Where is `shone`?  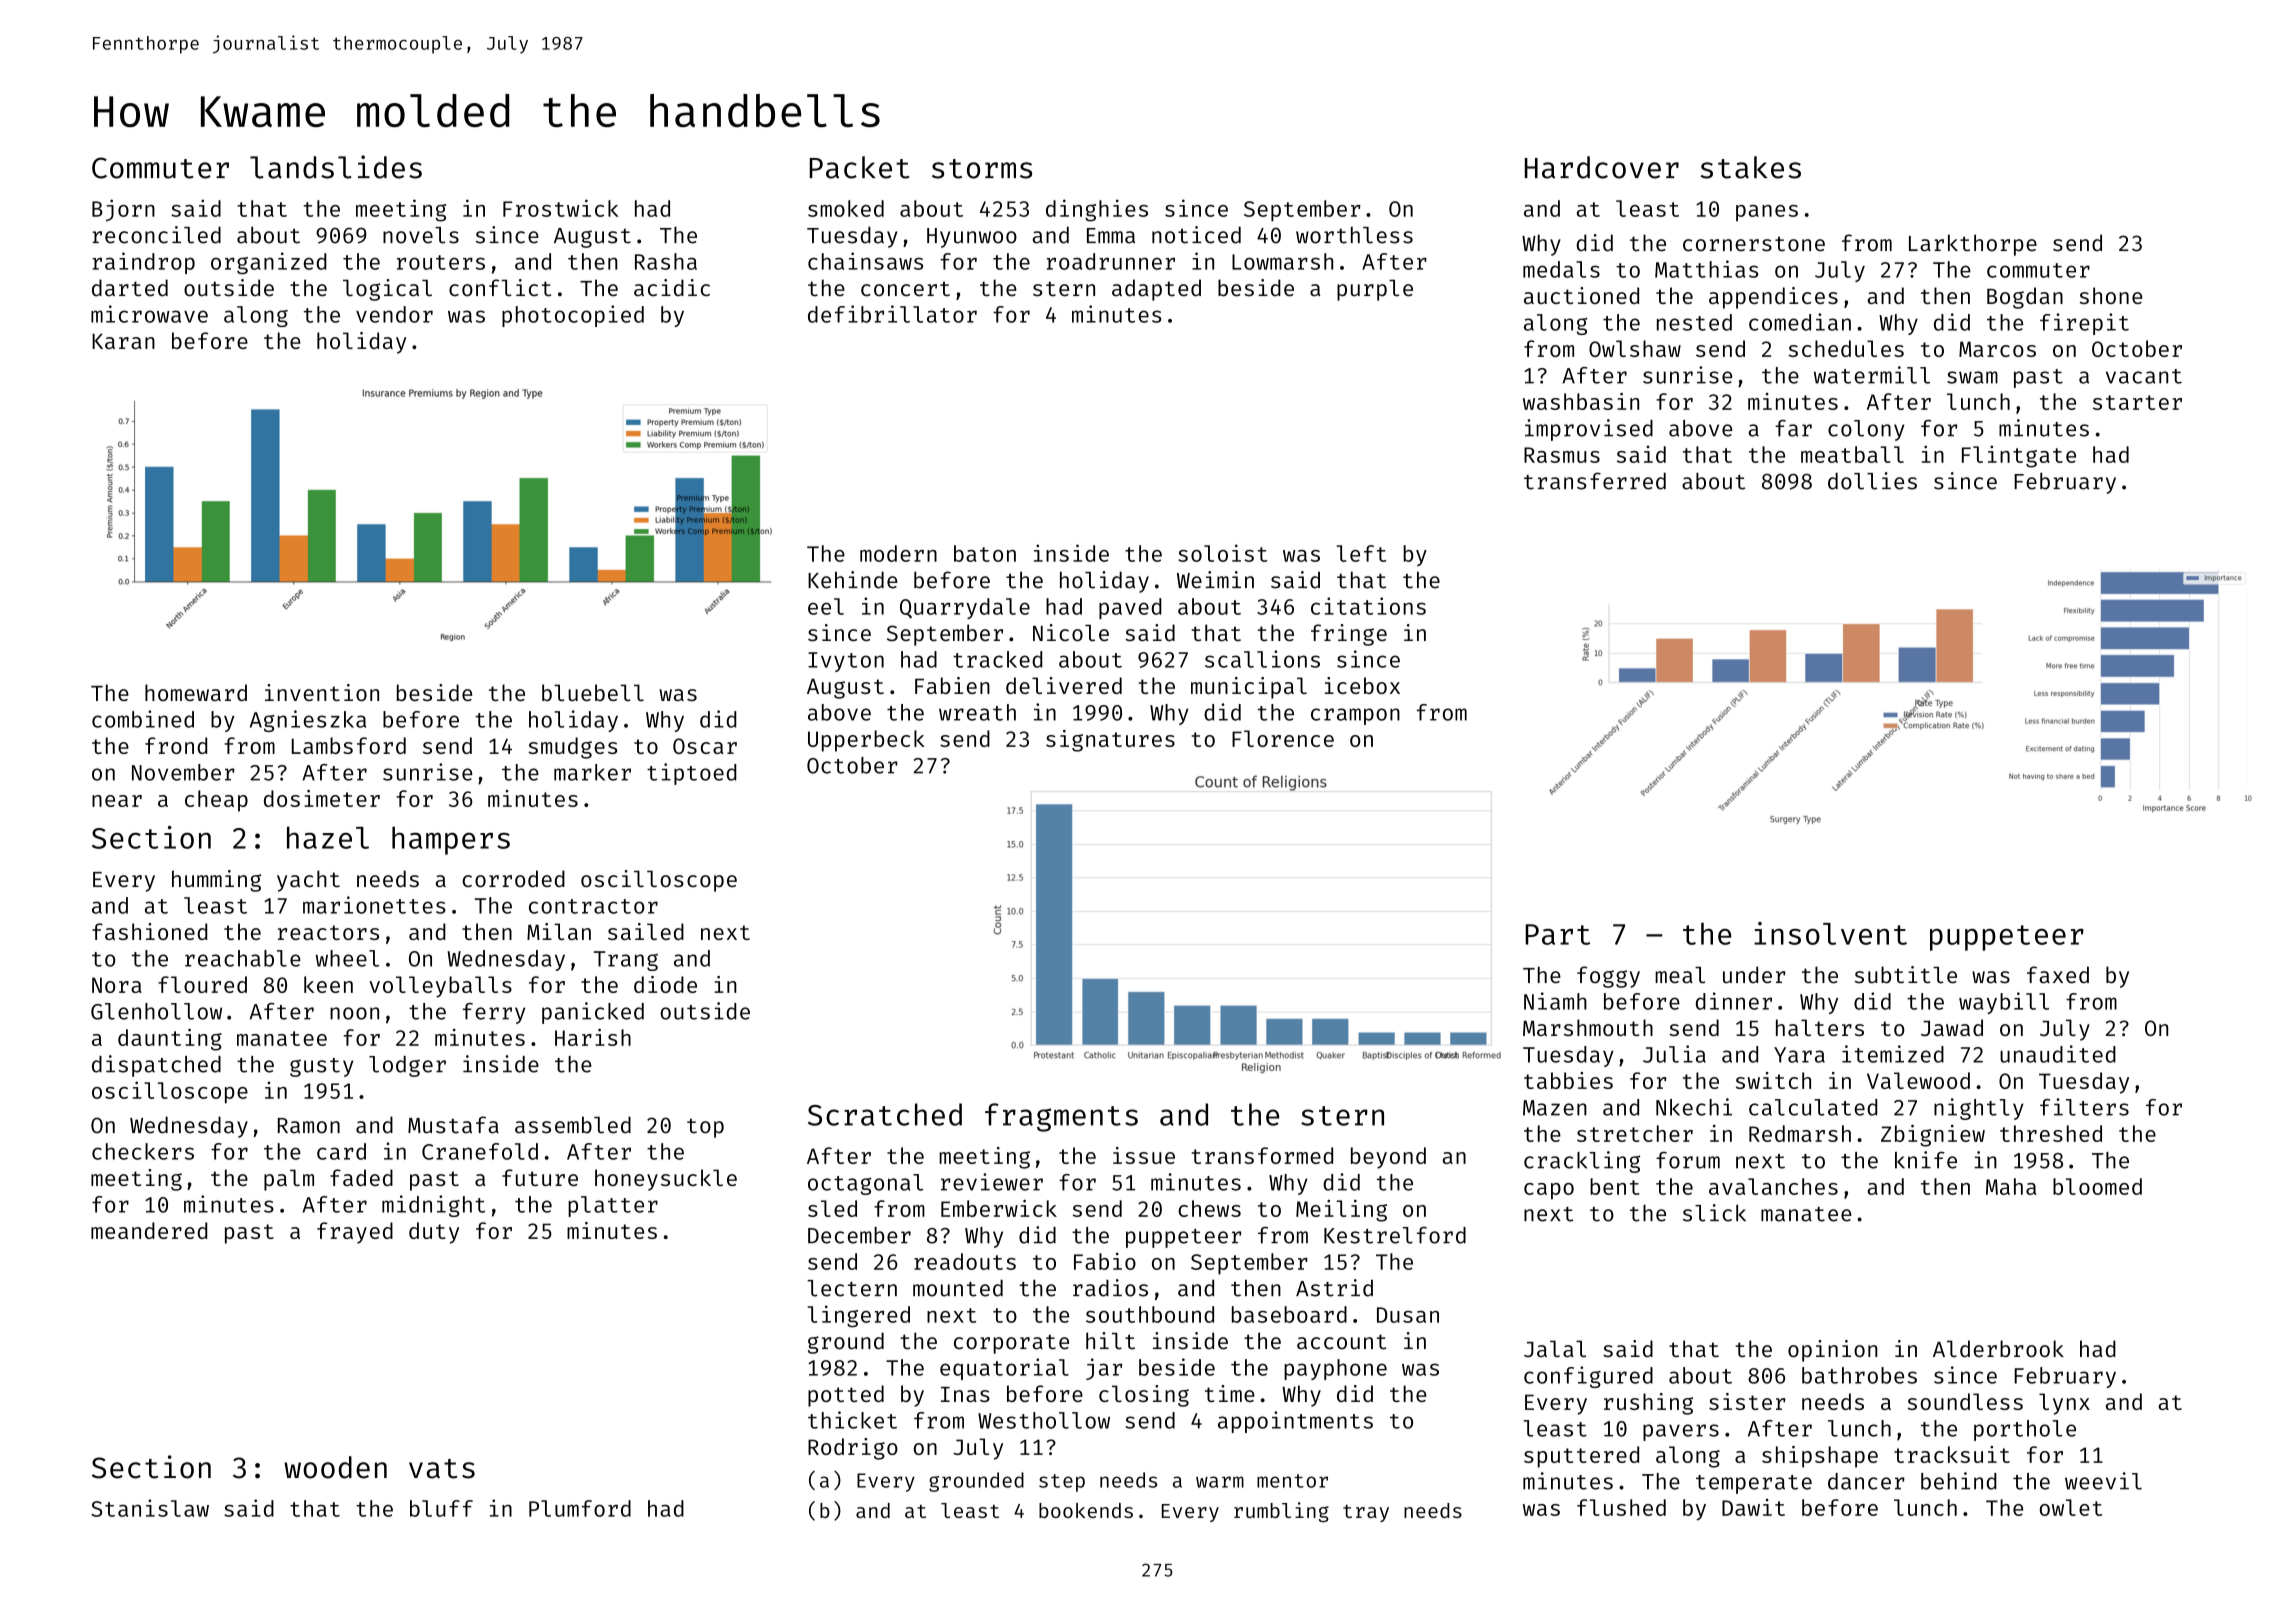 shone is located at coordinates (2110, 295).
